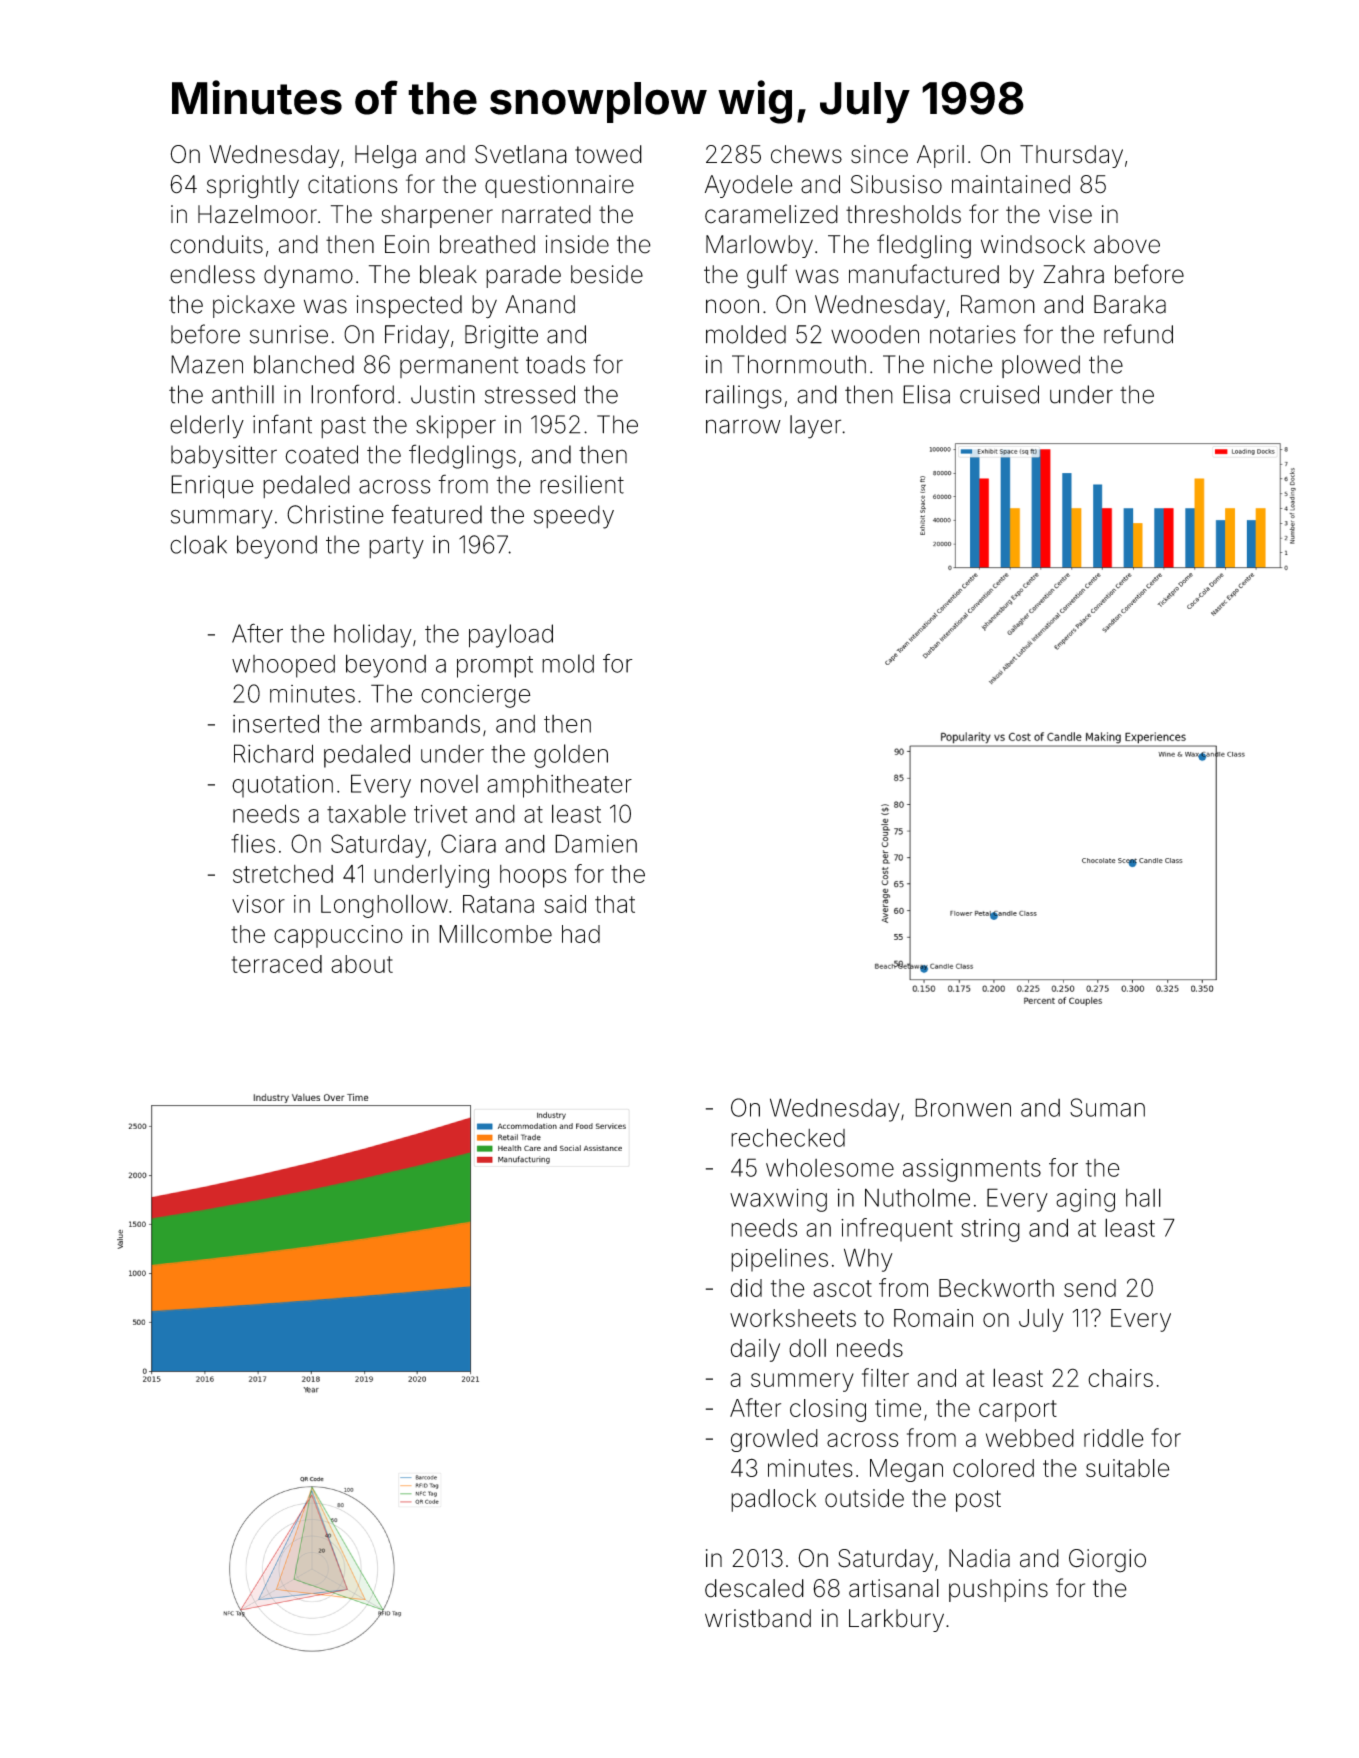 This screenshot has height=1758, width=1359. I want to click on since, so click(879, 154).
